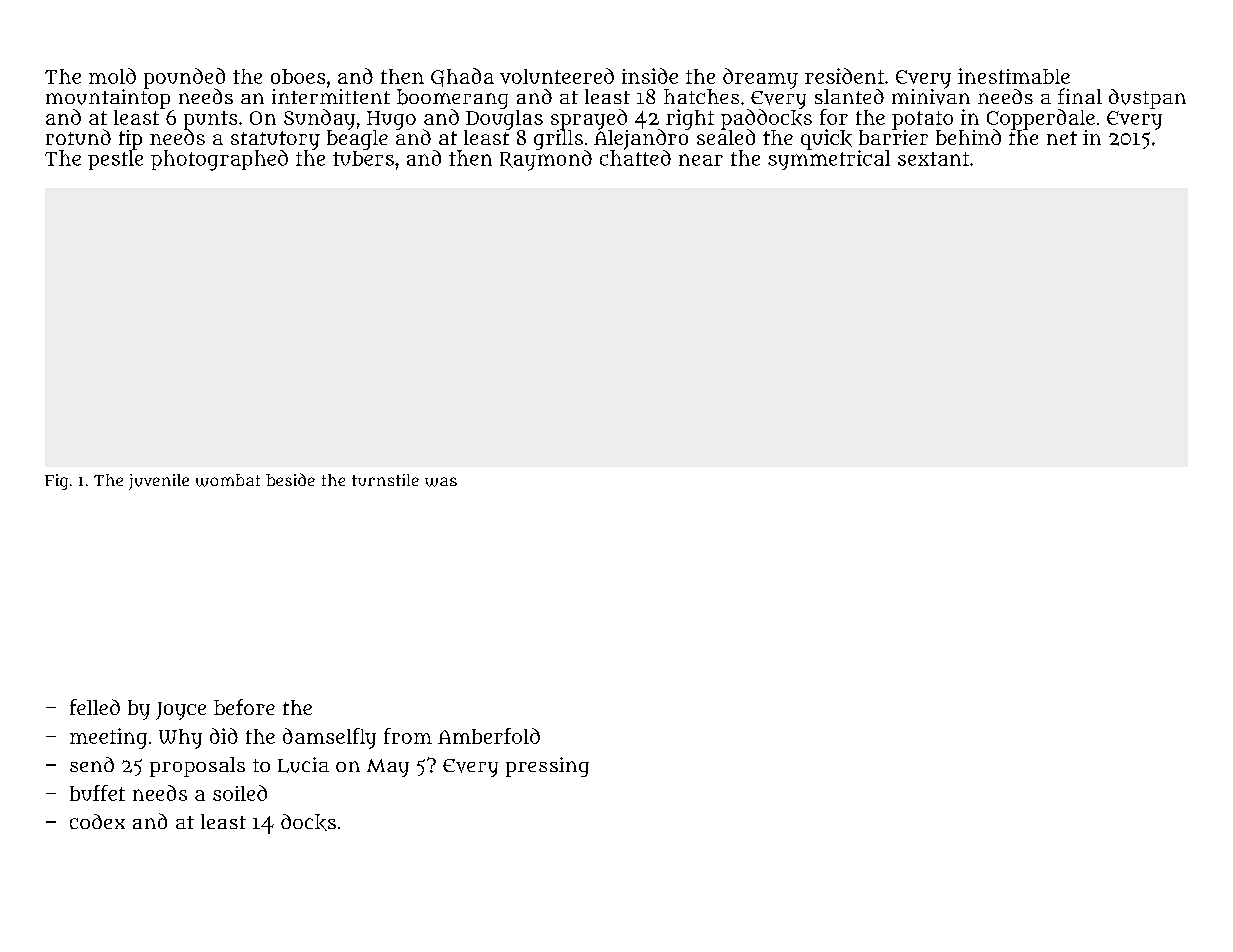  I want to click on was, so click(441, 482).
